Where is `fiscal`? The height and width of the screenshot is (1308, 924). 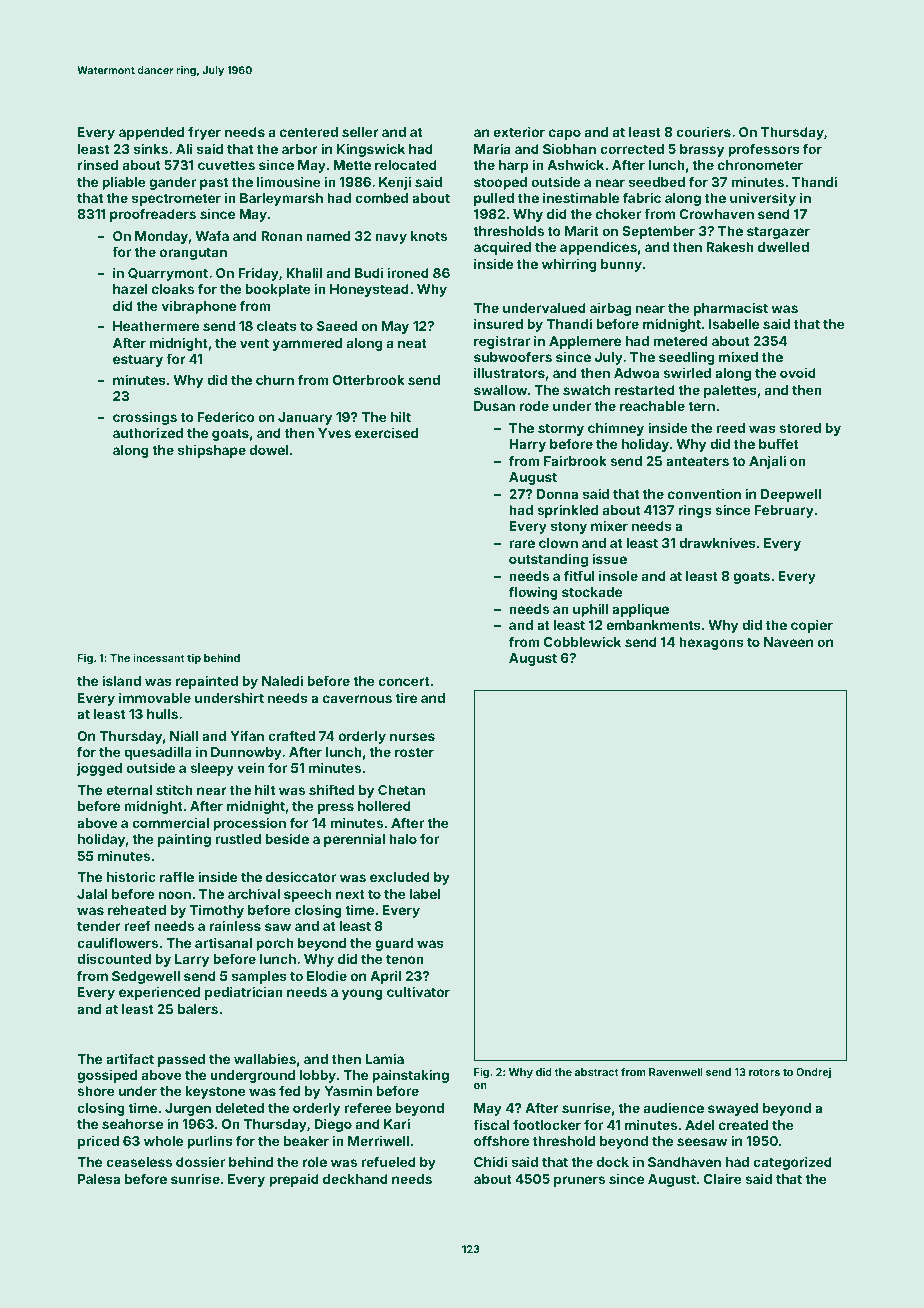
fiscal is located at coordinates (491, 1124).
